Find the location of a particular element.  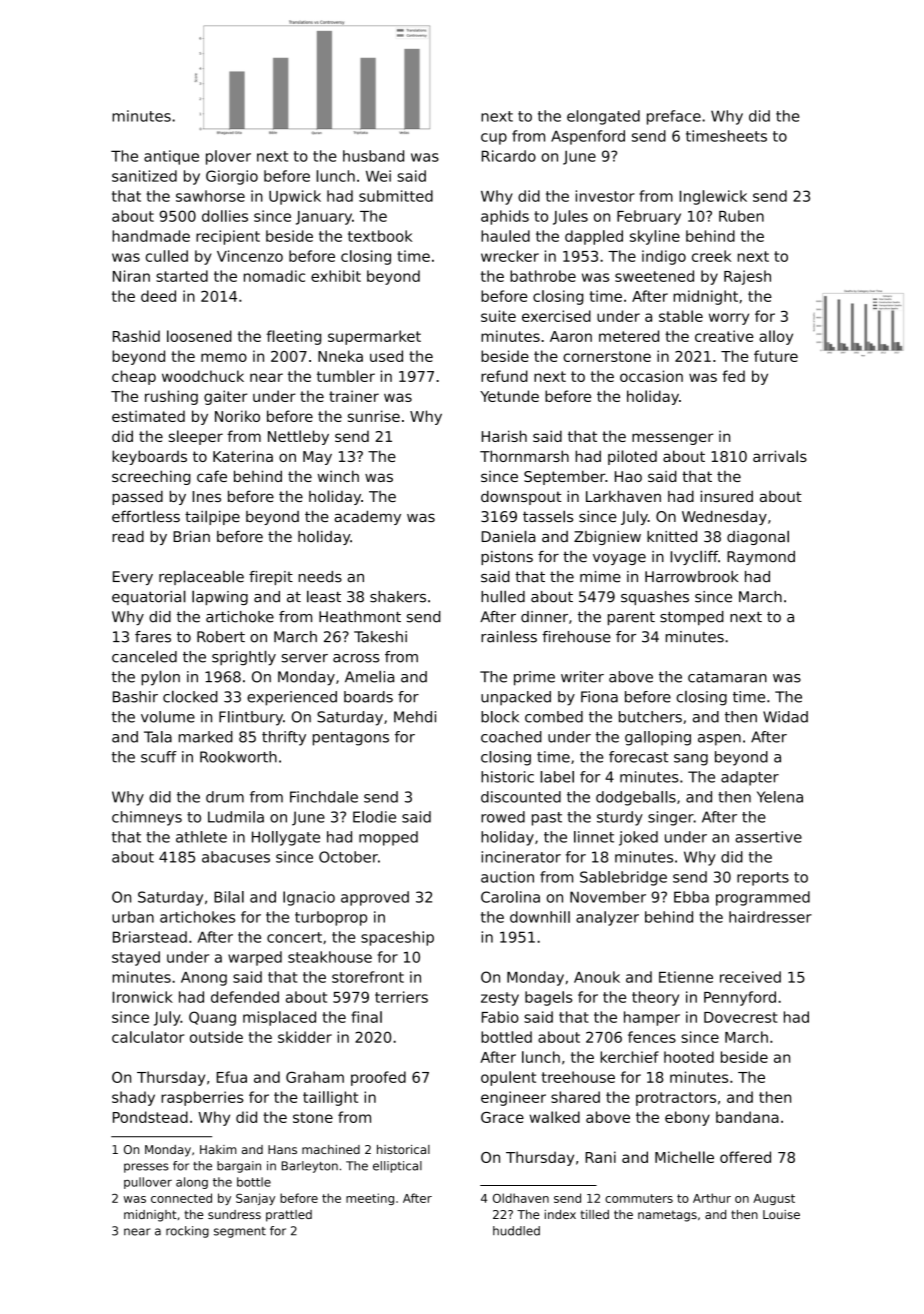

cup is located at coordinates (494, 139).
